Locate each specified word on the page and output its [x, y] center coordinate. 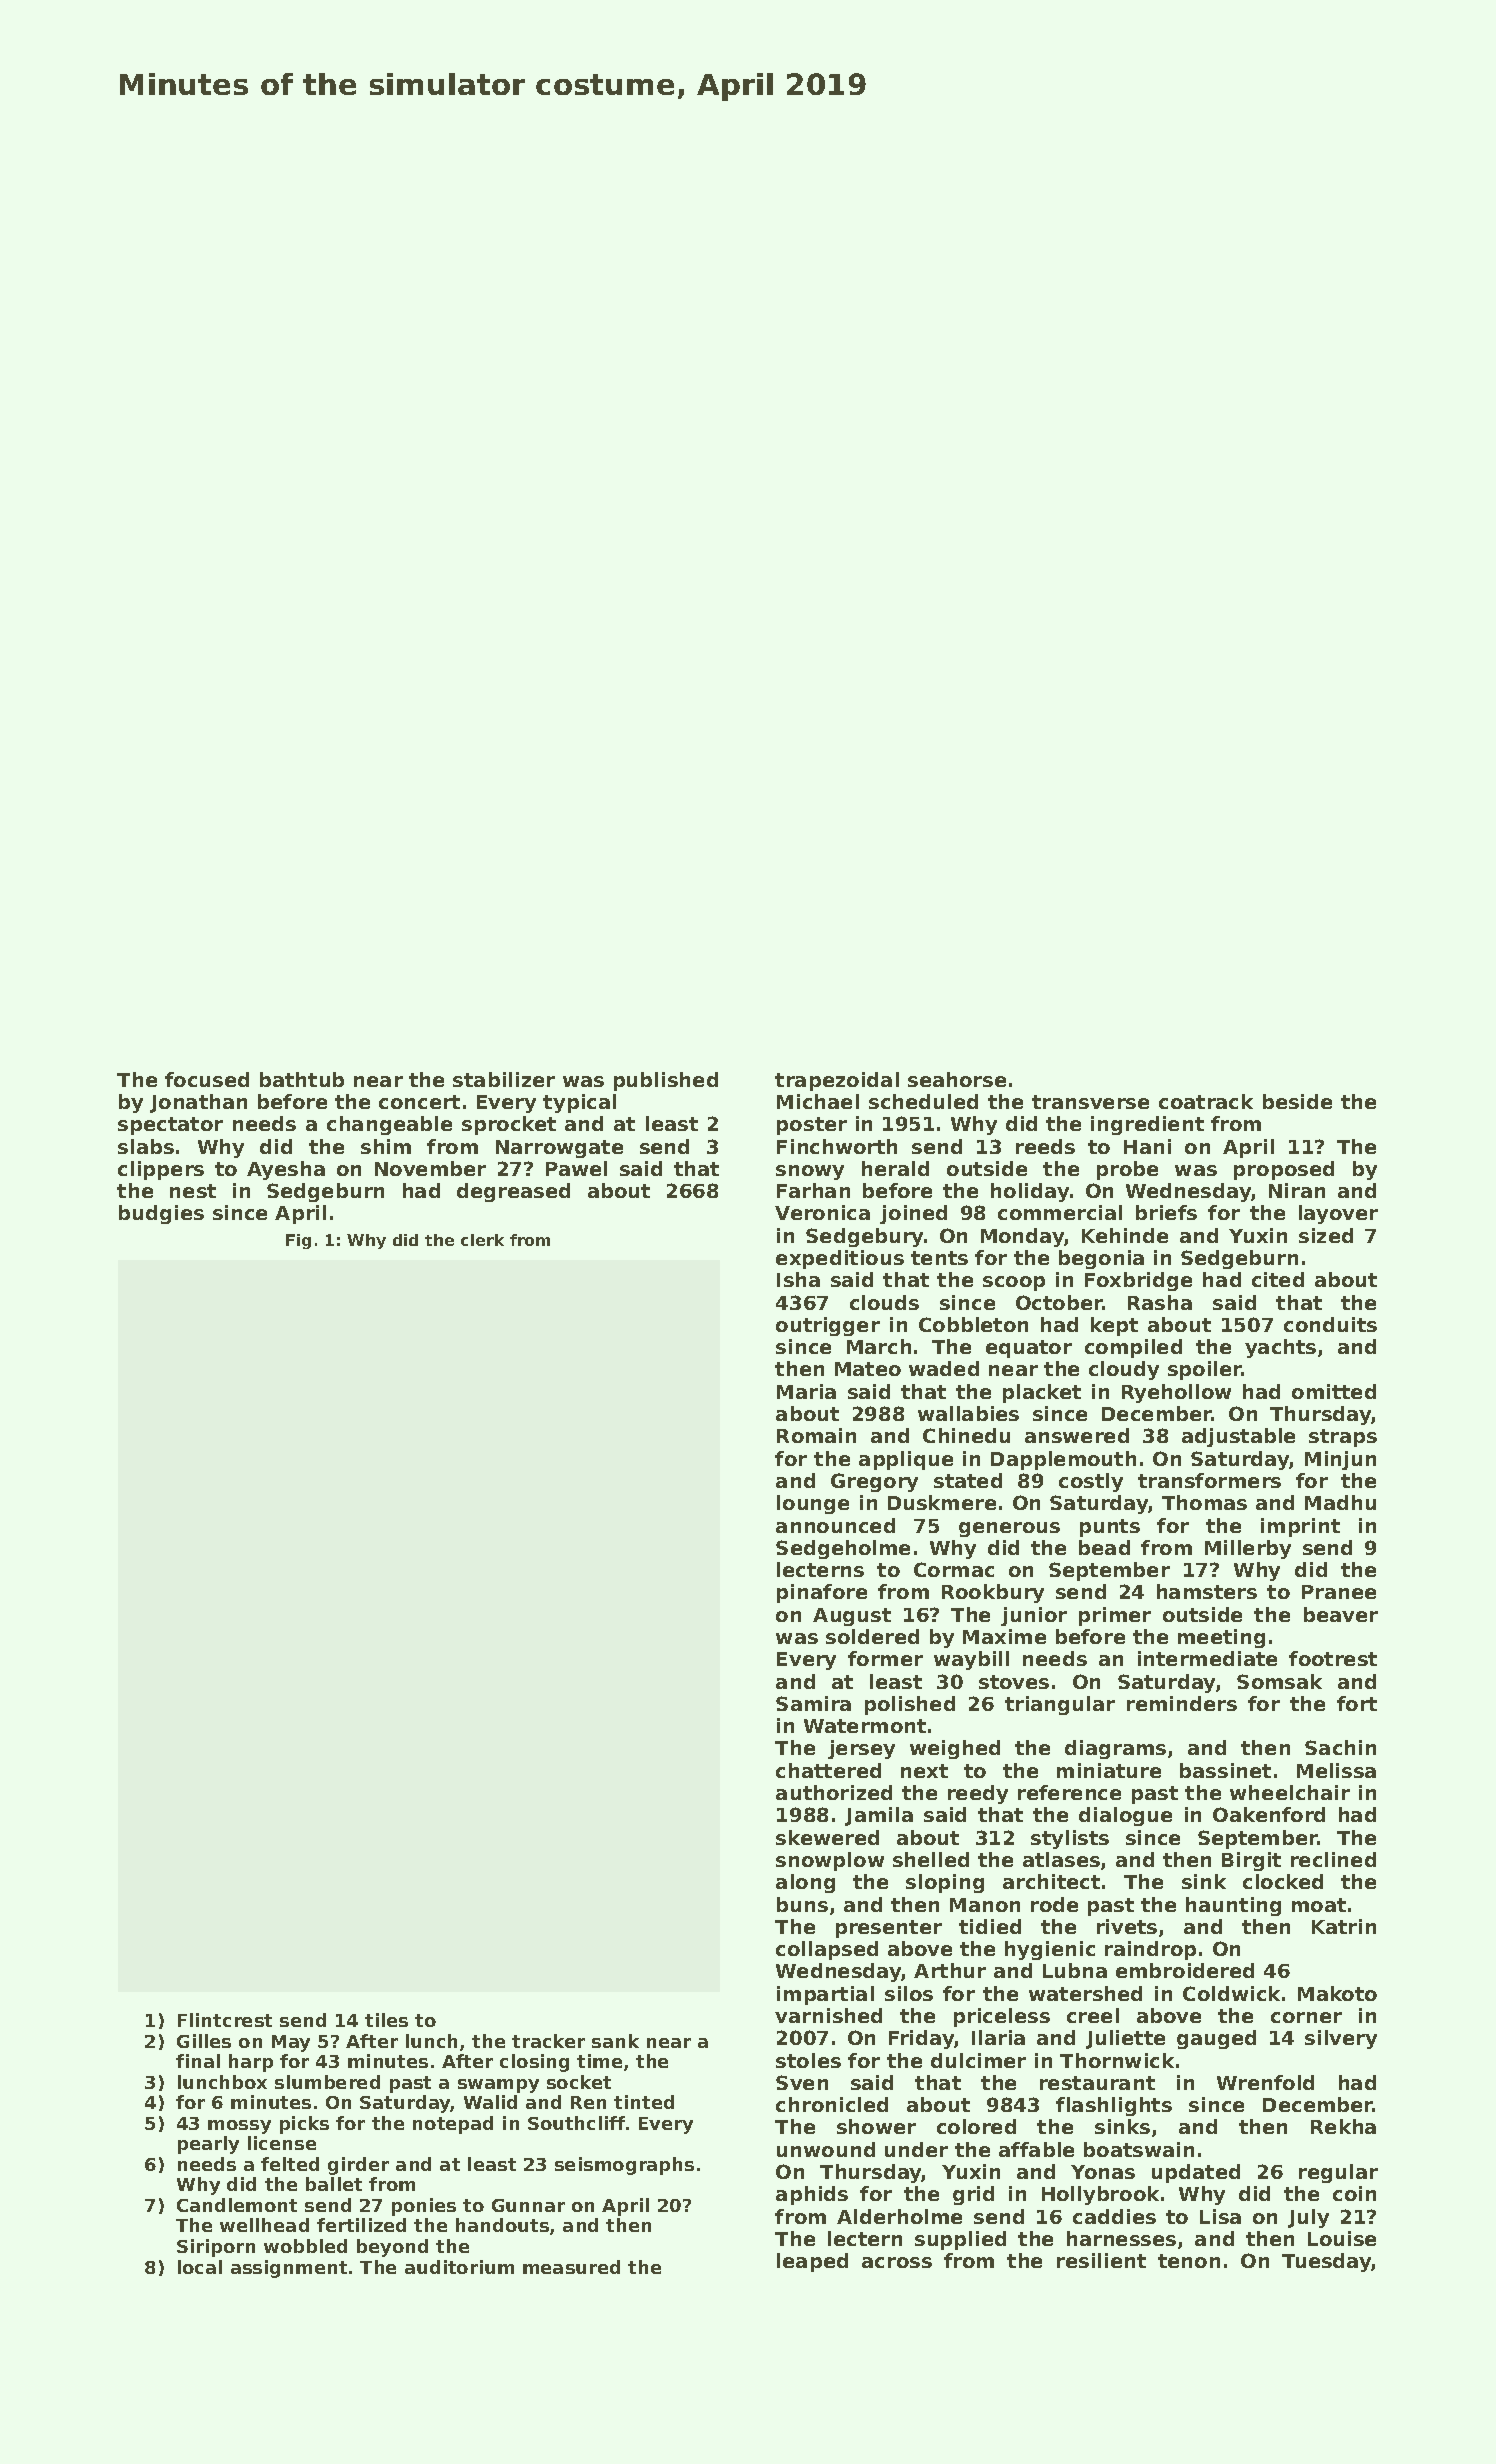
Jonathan [198, 1103]
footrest [1333, 1658]
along [805, 1883]
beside [1297, 1101]
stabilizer [504, 1079]
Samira [813, 1703]
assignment [289, 2269]
